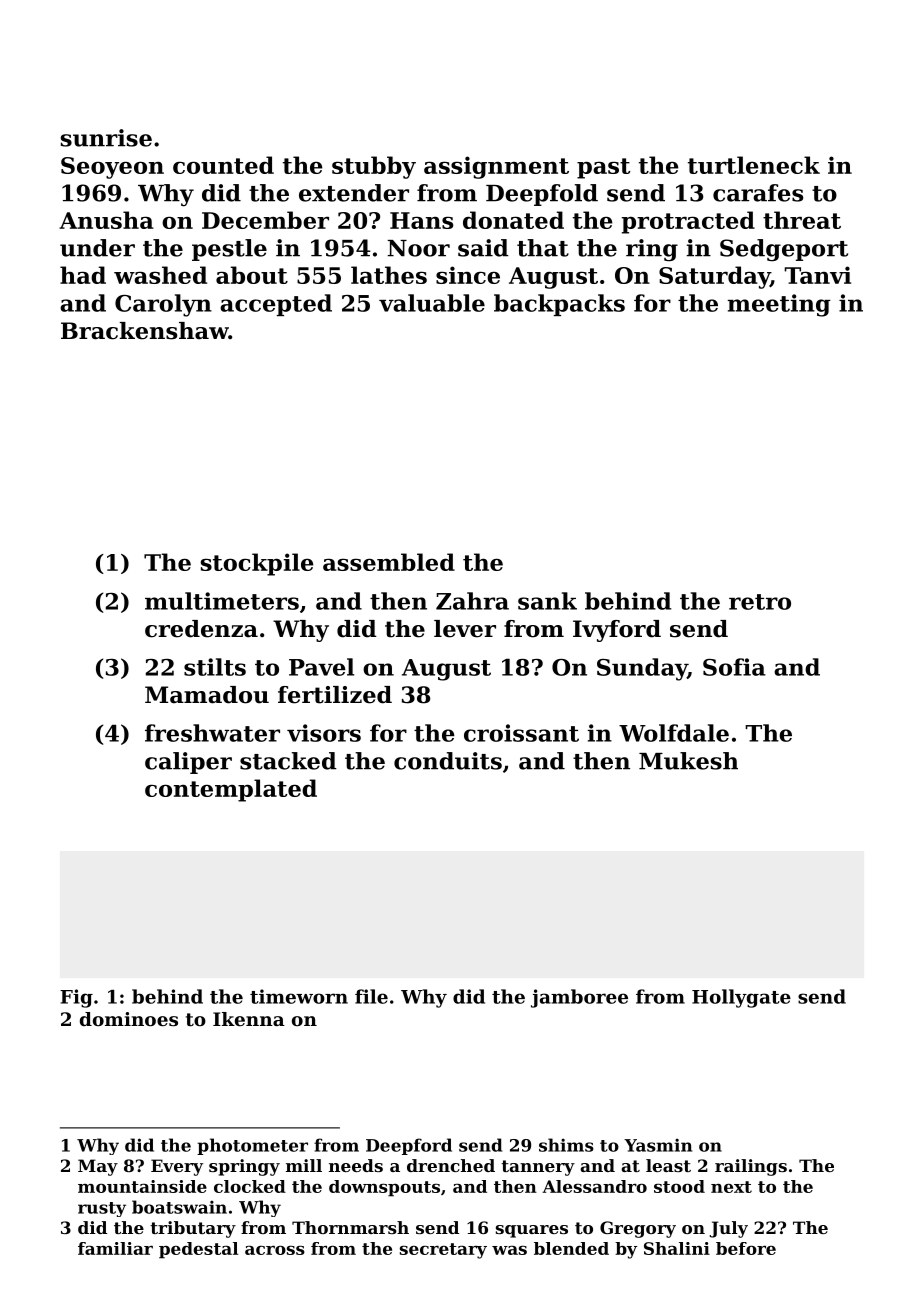  What do you see at coordinates (547, 601) in the screenshot?
I see `sank` at bounding box center [547, 601].
